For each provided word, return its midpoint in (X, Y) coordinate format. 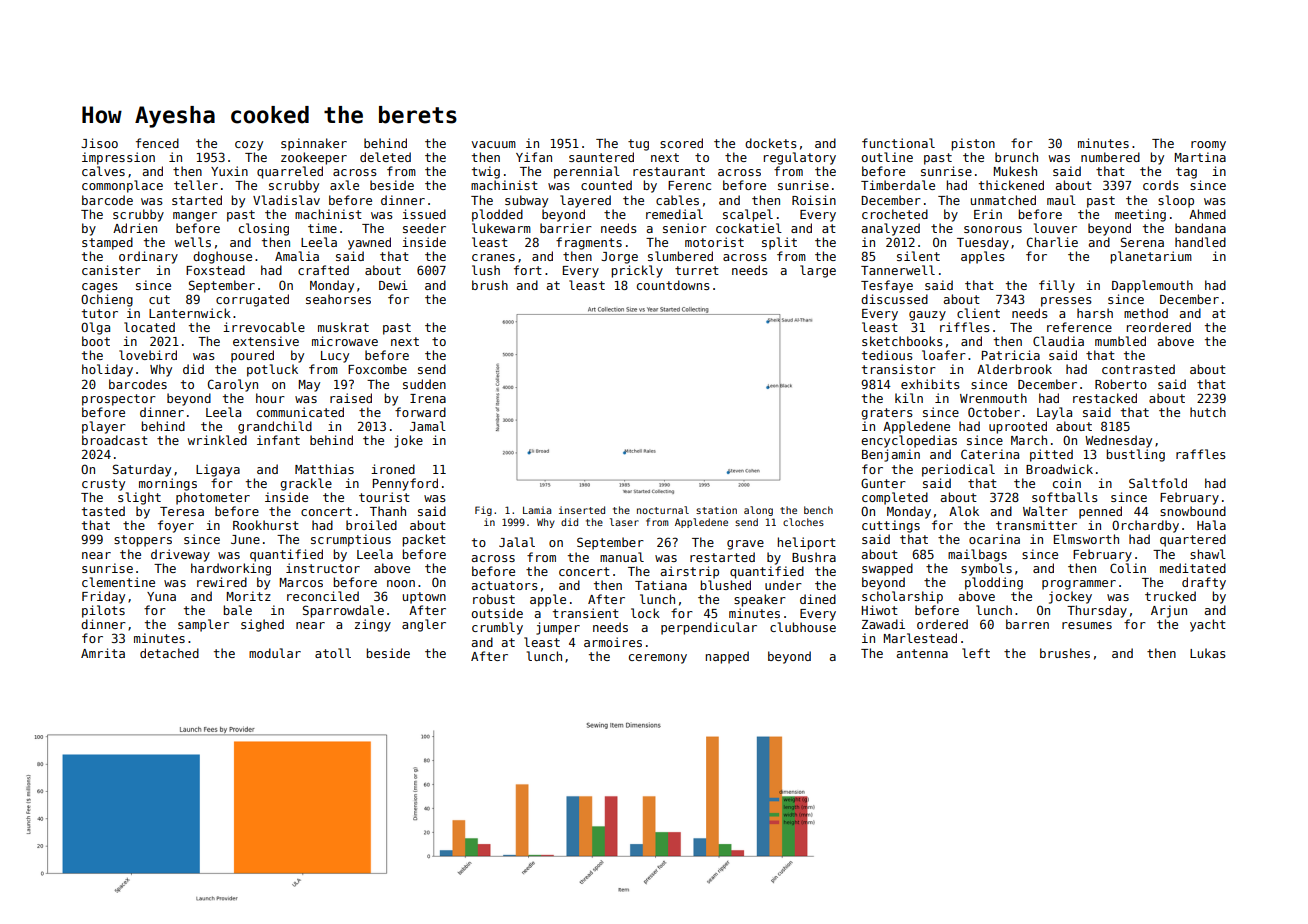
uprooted (1018, 427)
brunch (1016, 157)
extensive (266, 341)
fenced (157, 143)
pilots (103, 611)
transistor (899, 369)
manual (622, 557)
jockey (1070, 597)
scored (681, 143)
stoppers (143, 541)
